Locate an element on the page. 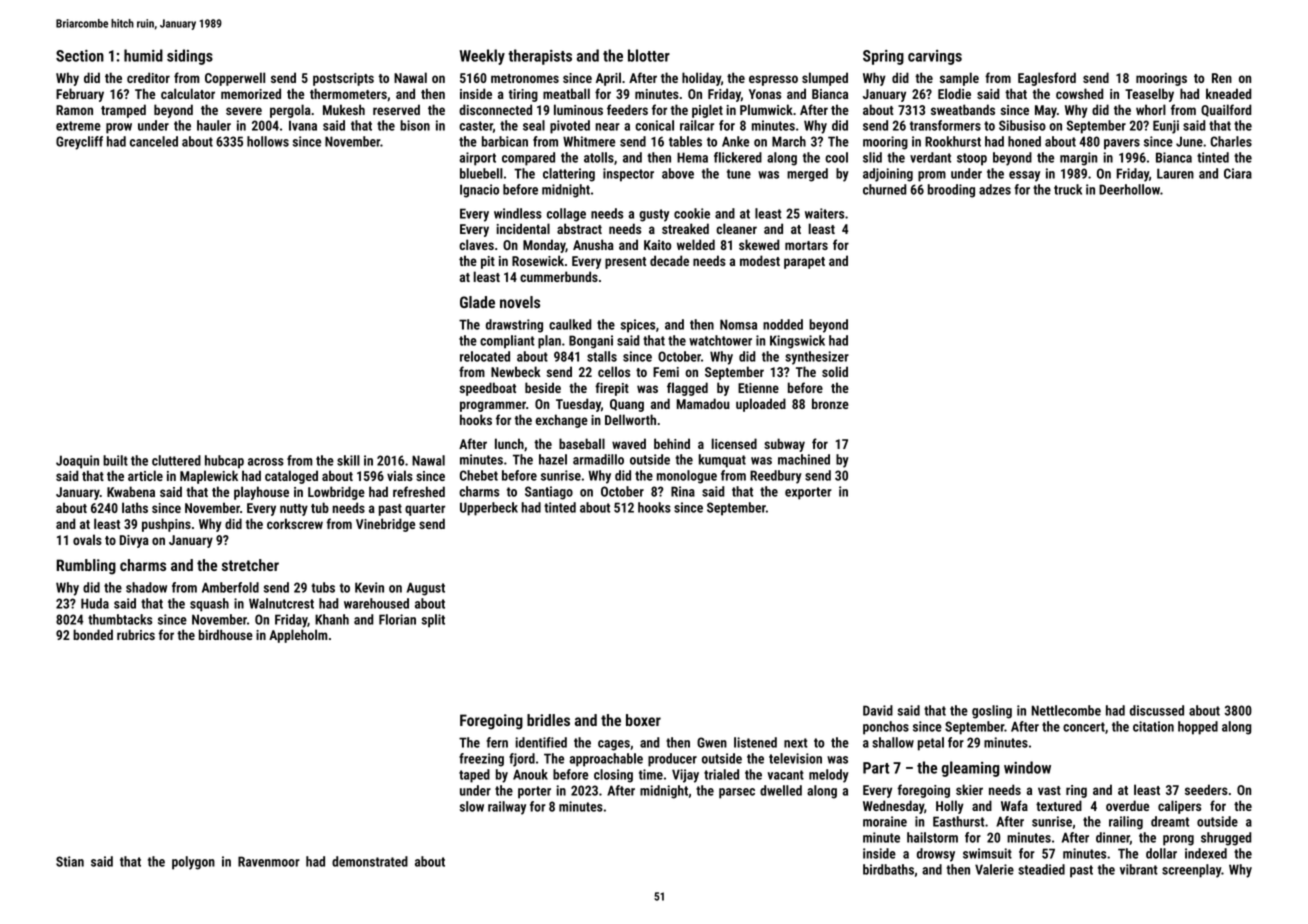 This image has height=924, width=1308. Reedbury is located at coordinates (776, 477).
